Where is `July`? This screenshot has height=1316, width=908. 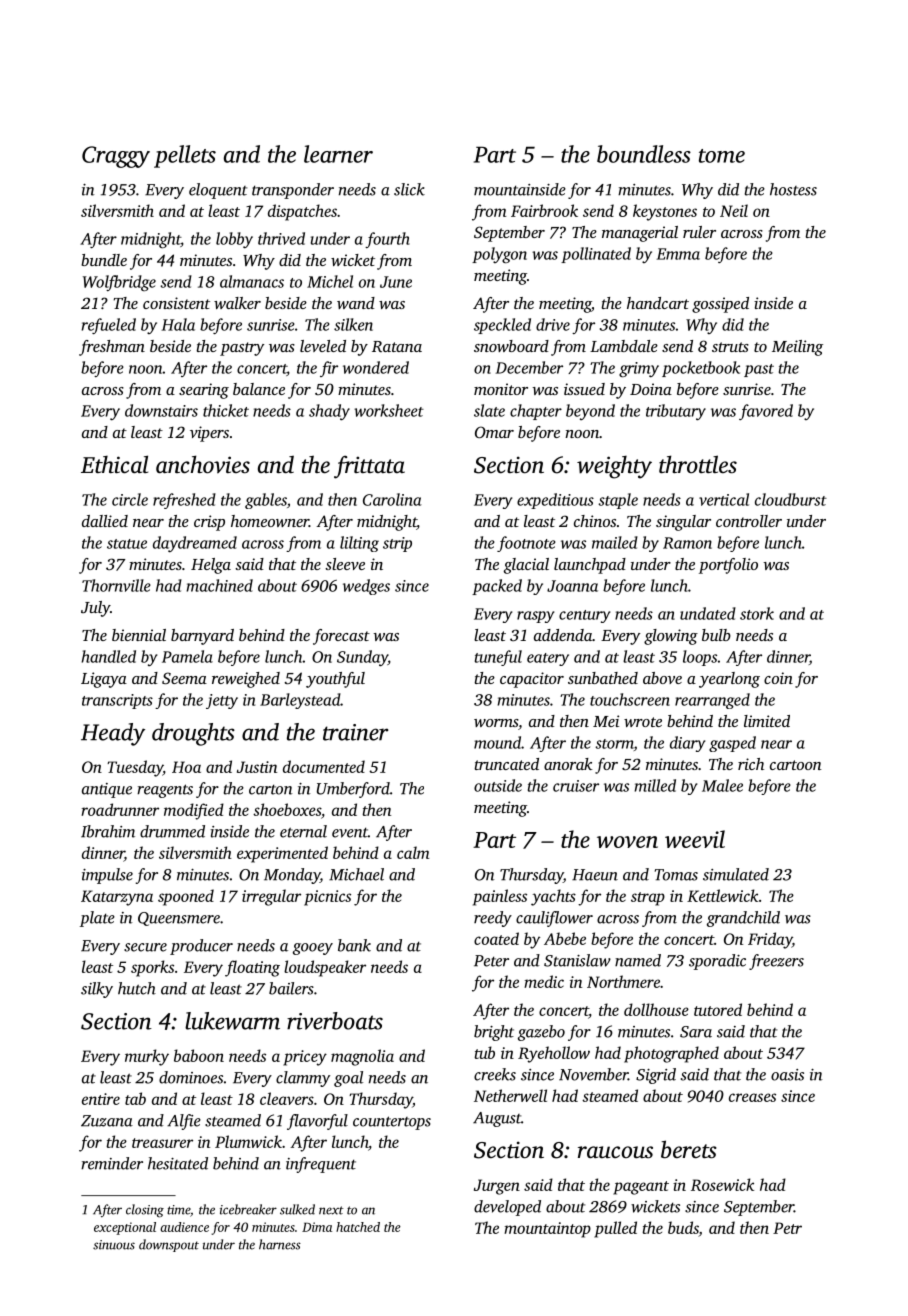 July is located at coordinates (95, 609).
